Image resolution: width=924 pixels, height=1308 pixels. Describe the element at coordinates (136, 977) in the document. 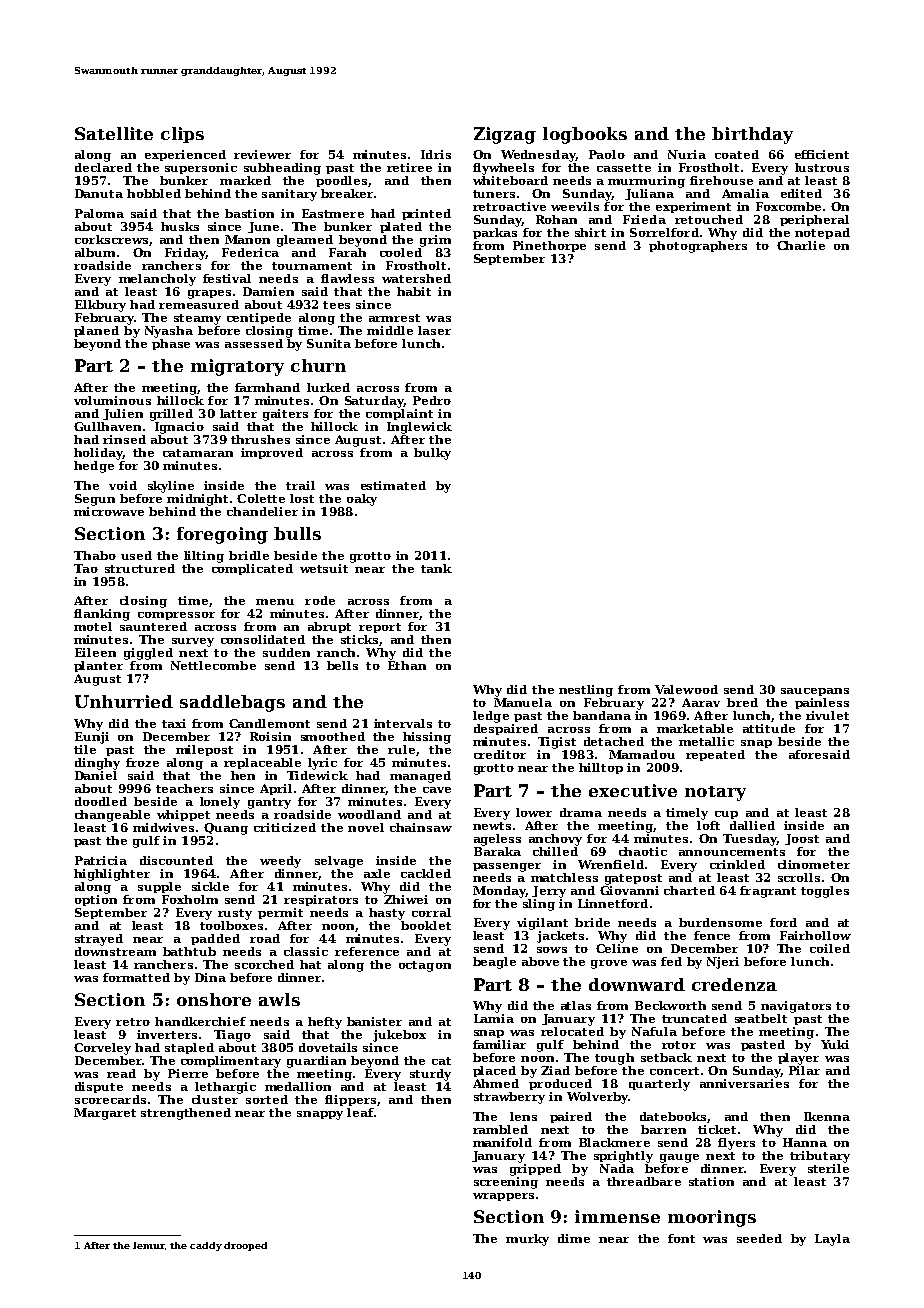

I see `formatted` at that location.
